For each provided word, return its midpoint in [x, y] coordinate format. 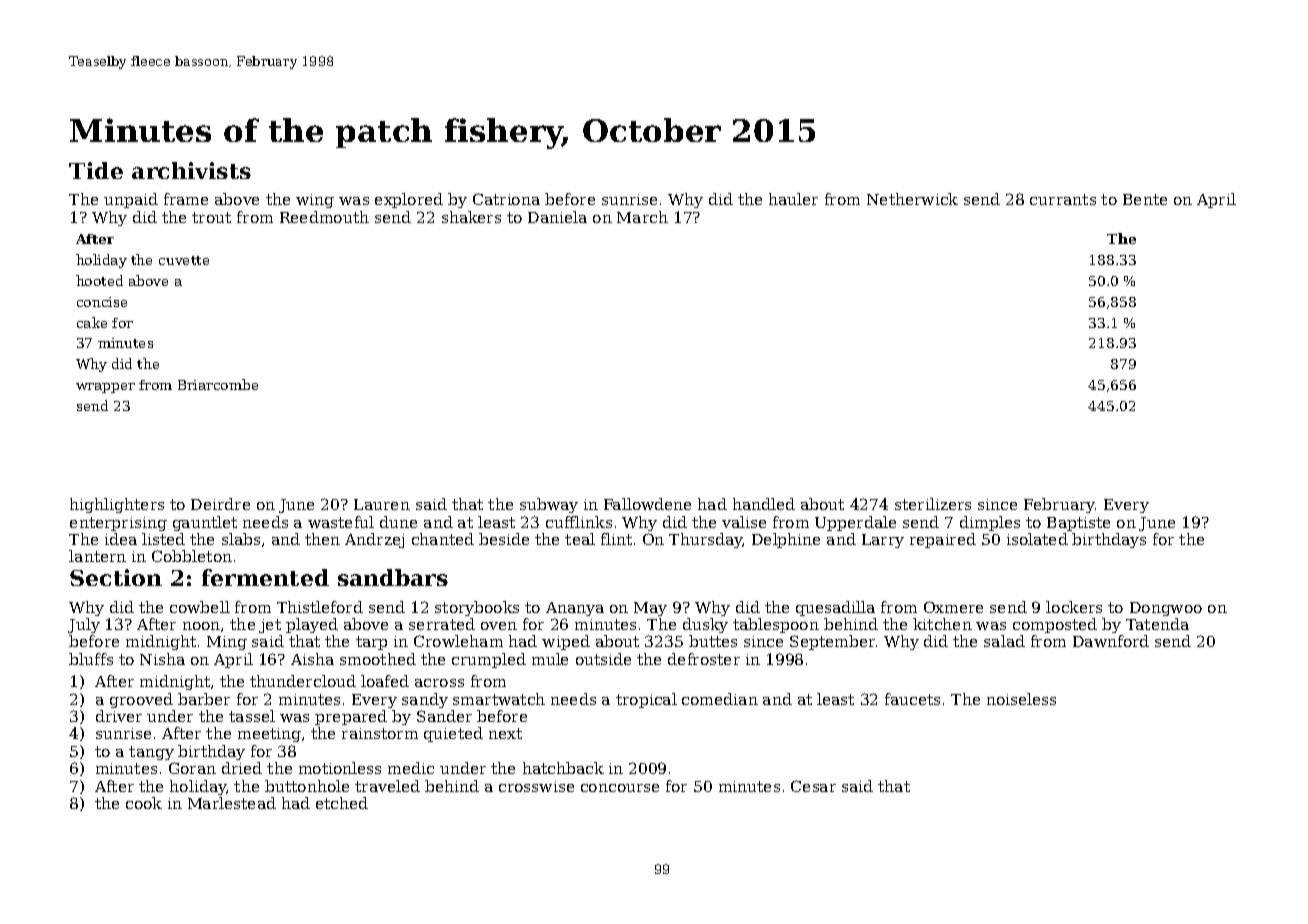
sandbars [393, 577]
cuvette [184, 260]
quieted [453, 734]
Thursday [706, 540]
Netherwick [912, 199]
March [642, 217]
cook [144, 803]
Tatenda [1157, 624]
